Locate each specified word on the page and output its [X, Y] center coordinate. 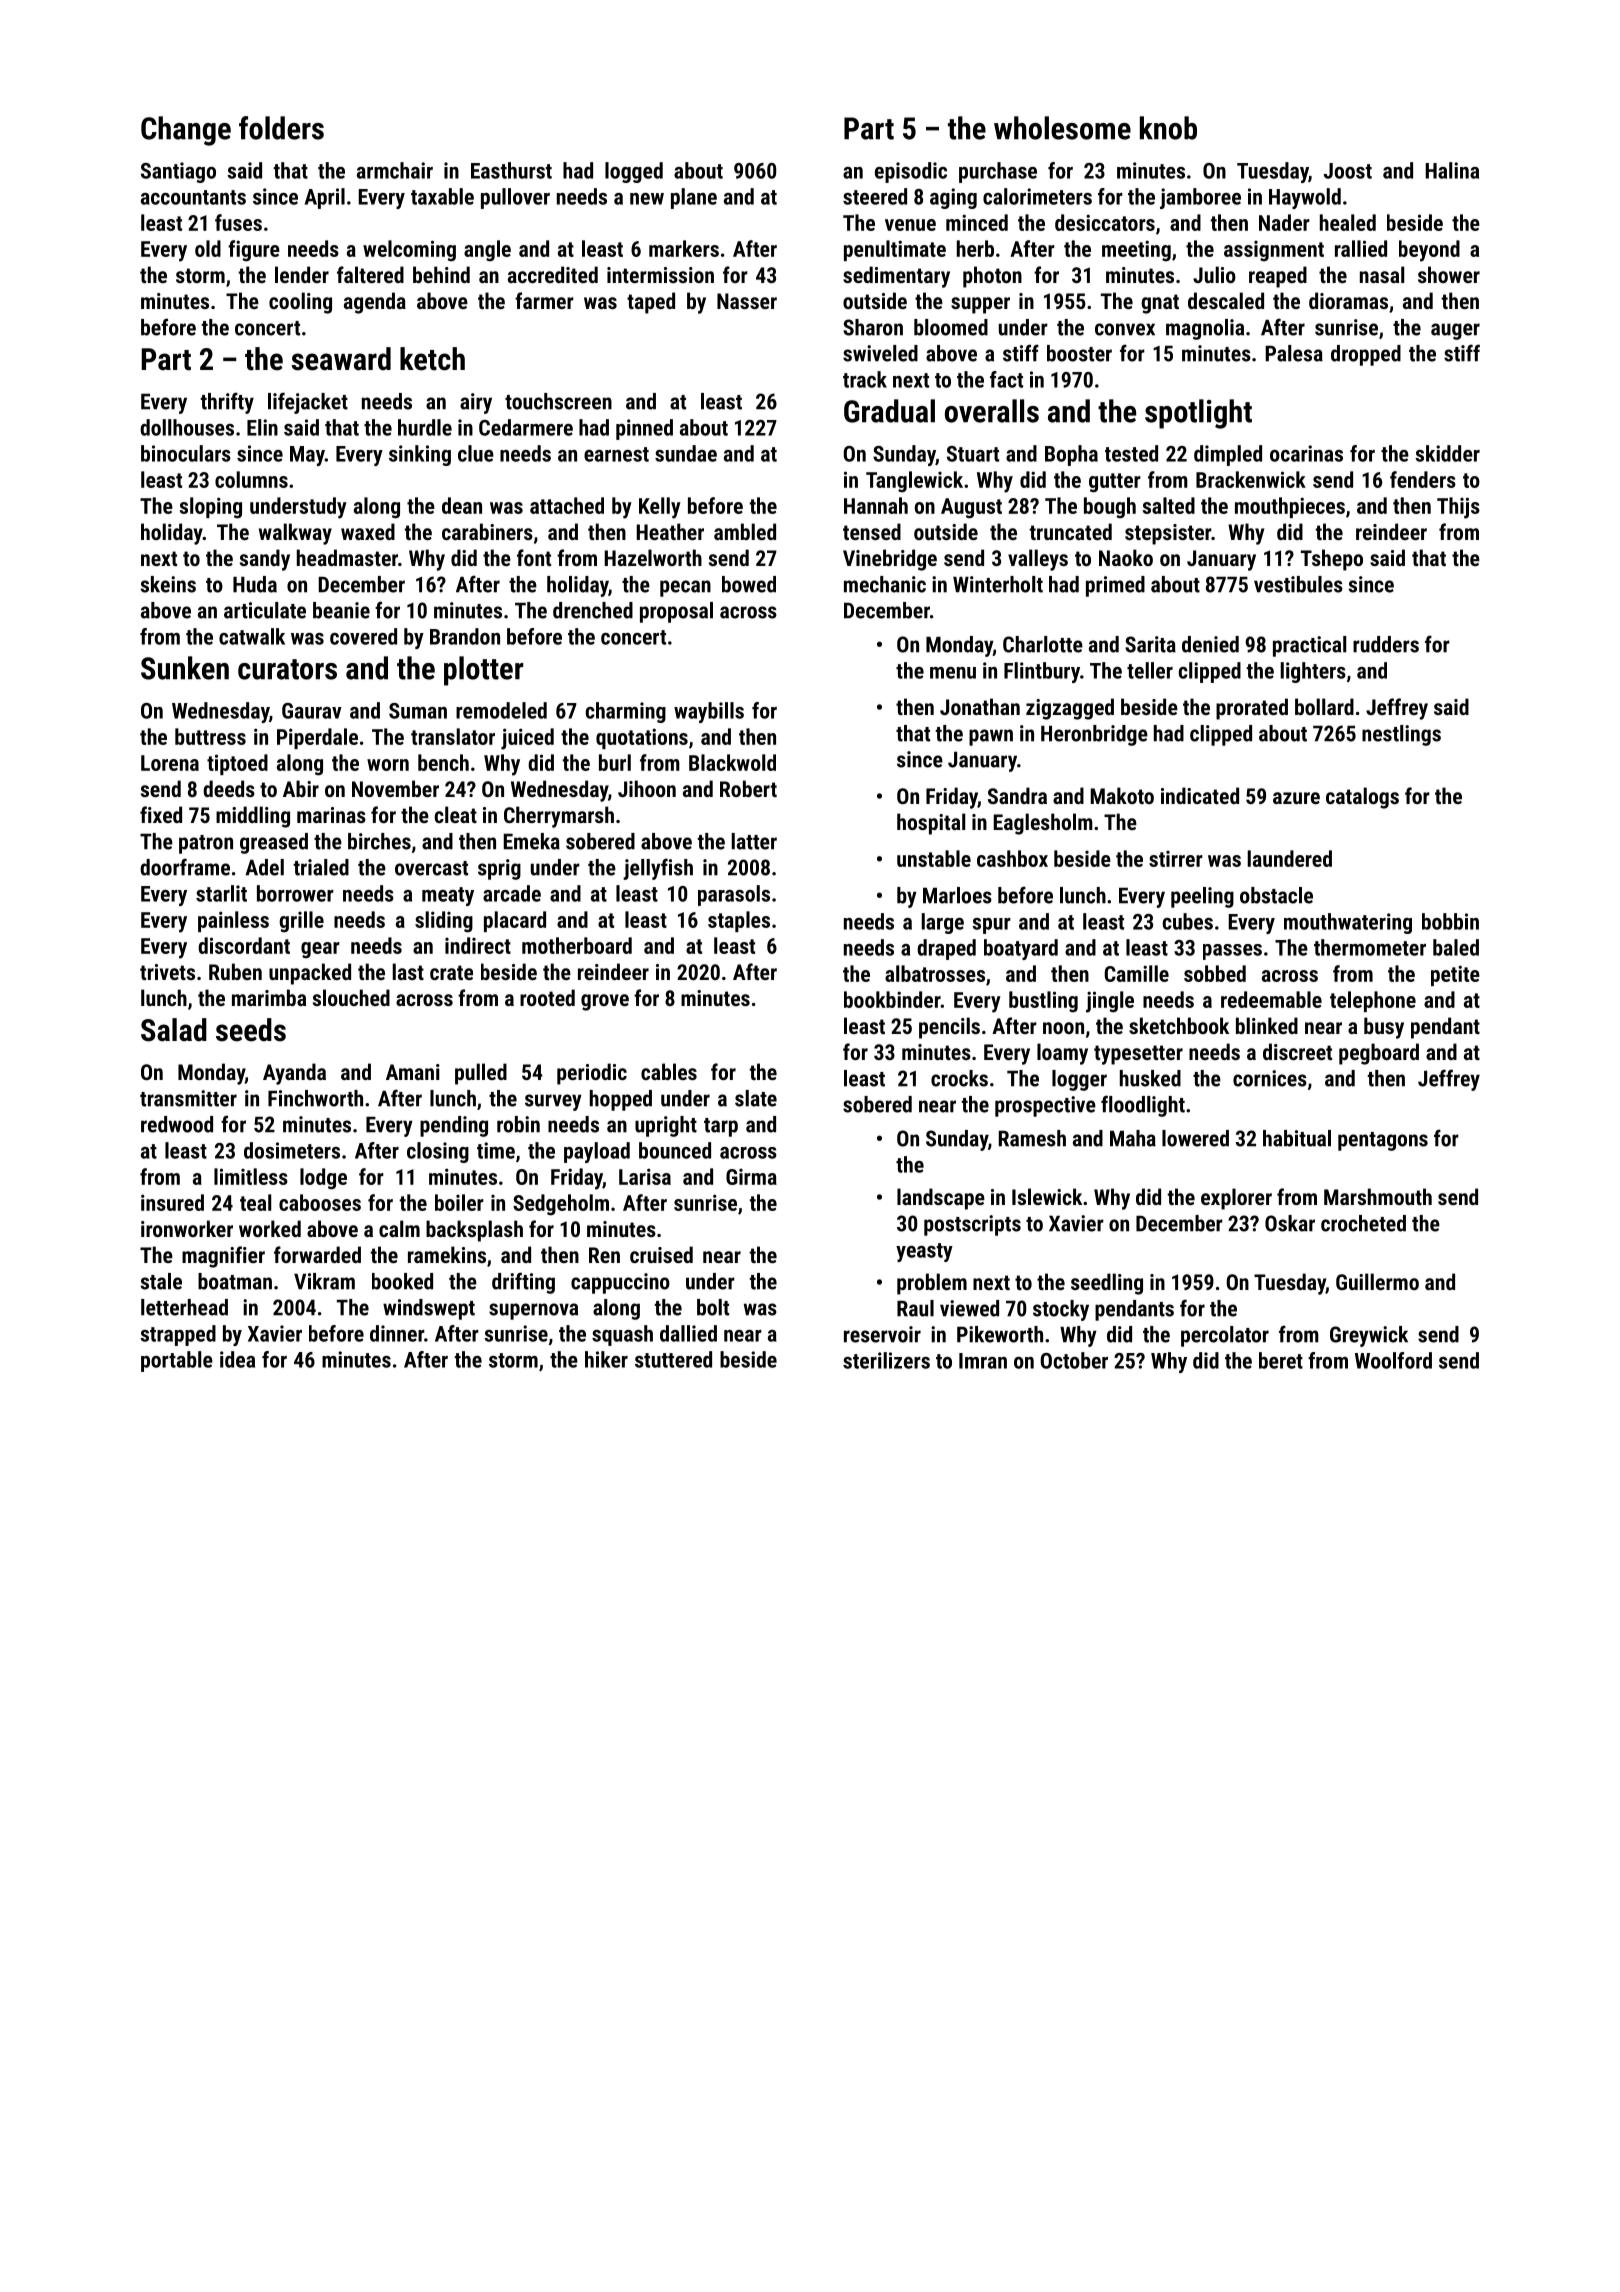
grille [301, 922]
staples [739, 921]
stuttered [673, 1359]
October [1074, 1360]
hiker [606, 1359]
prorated [1252, 709]
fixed [161, 814]
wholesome [1062, 128]
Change [186, 131]
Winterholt [998, 584]
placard [515, 921]
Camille [1136, 973]
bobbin [1450, 921]
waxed [368, 531]
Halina [1452, 170]
